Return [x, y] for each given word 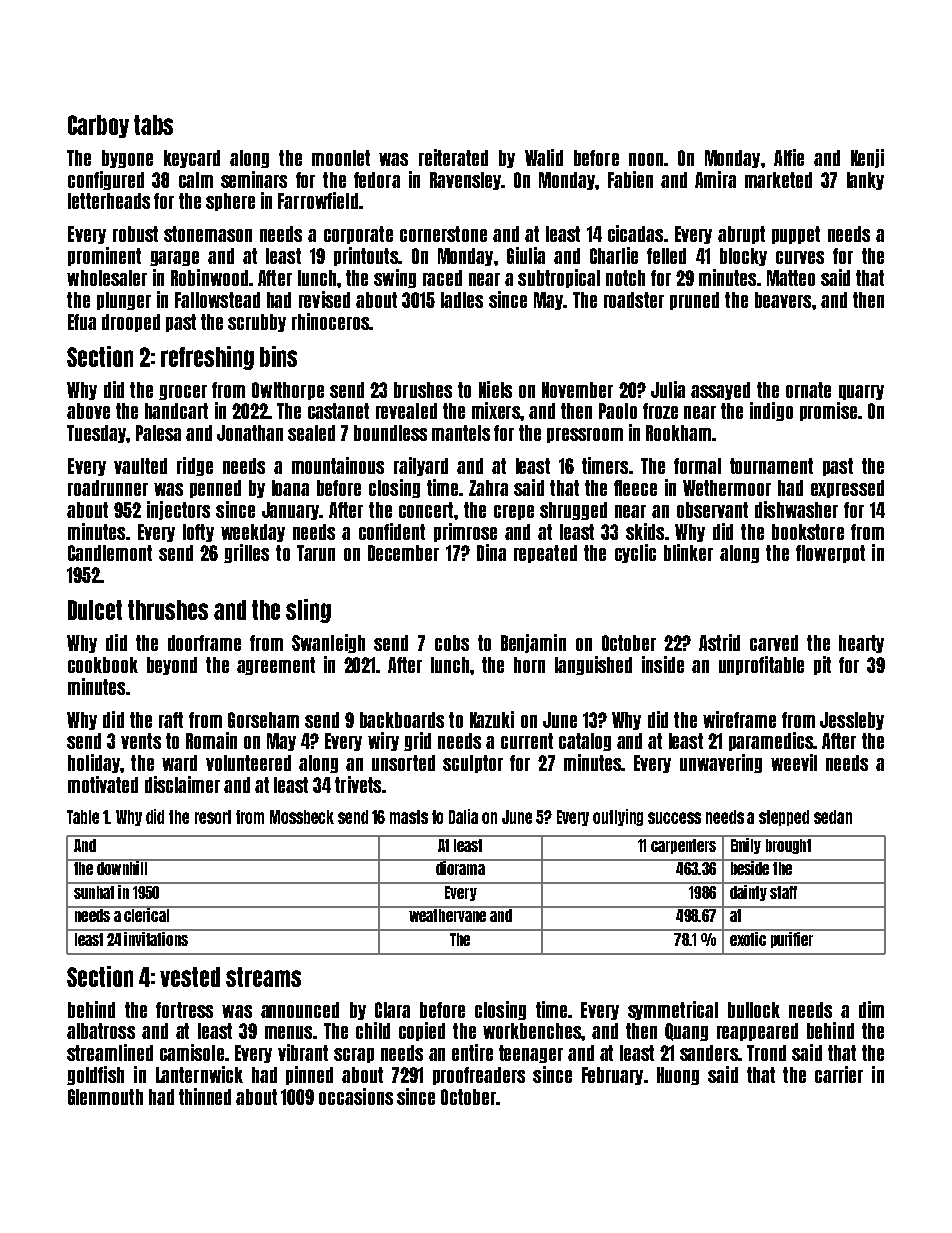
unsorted [403, 763]
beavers [783, 300]
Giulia [526, 255]
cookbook [103, 665]
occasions [356, 1096]
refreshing [207, 358]
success [674, 818]
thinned [205, 1096]
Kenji [867, 158]
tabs [153, 125]
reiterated [453, 157]
